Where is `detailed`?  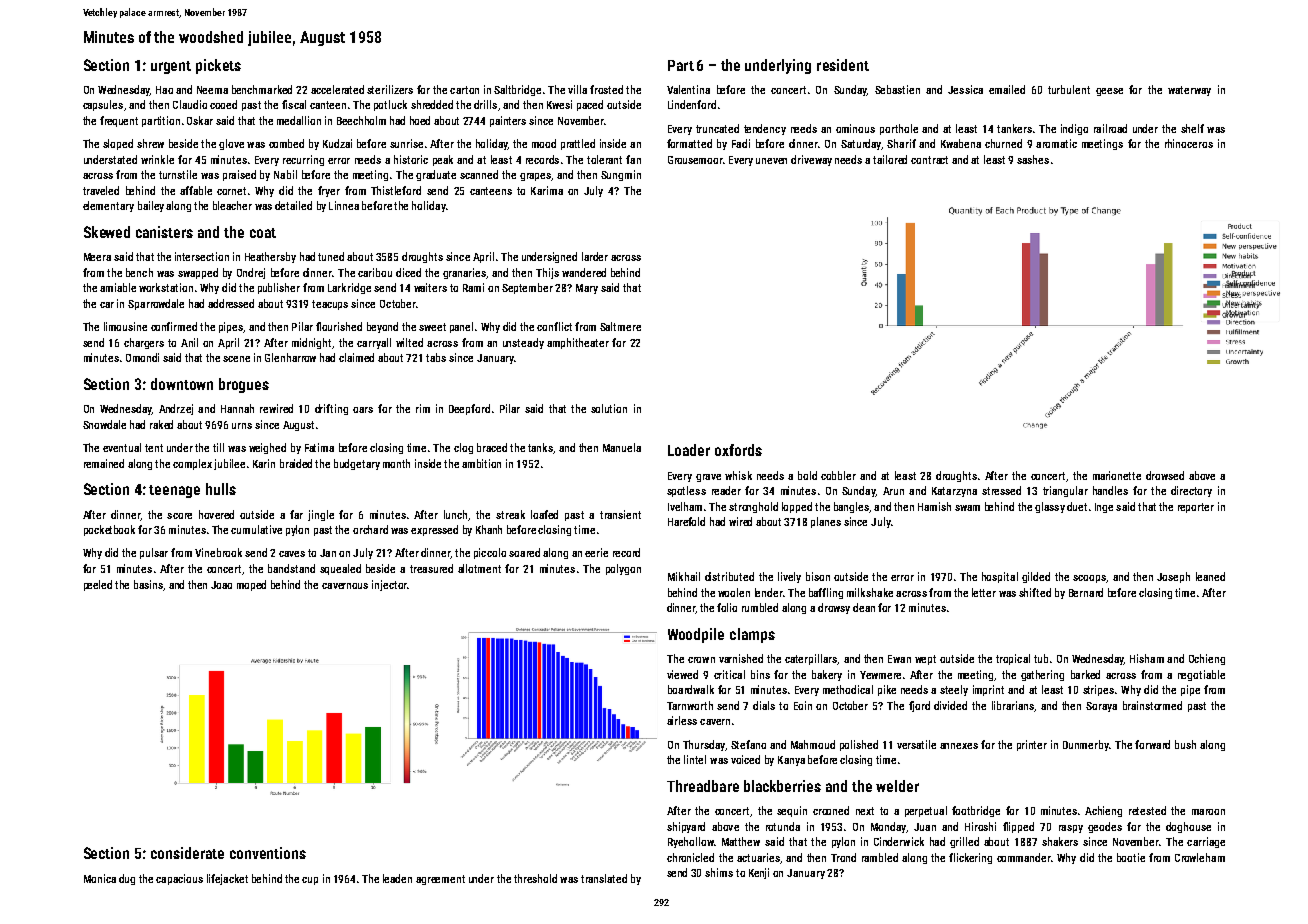
detailed is located at coordinates (293, 205).
